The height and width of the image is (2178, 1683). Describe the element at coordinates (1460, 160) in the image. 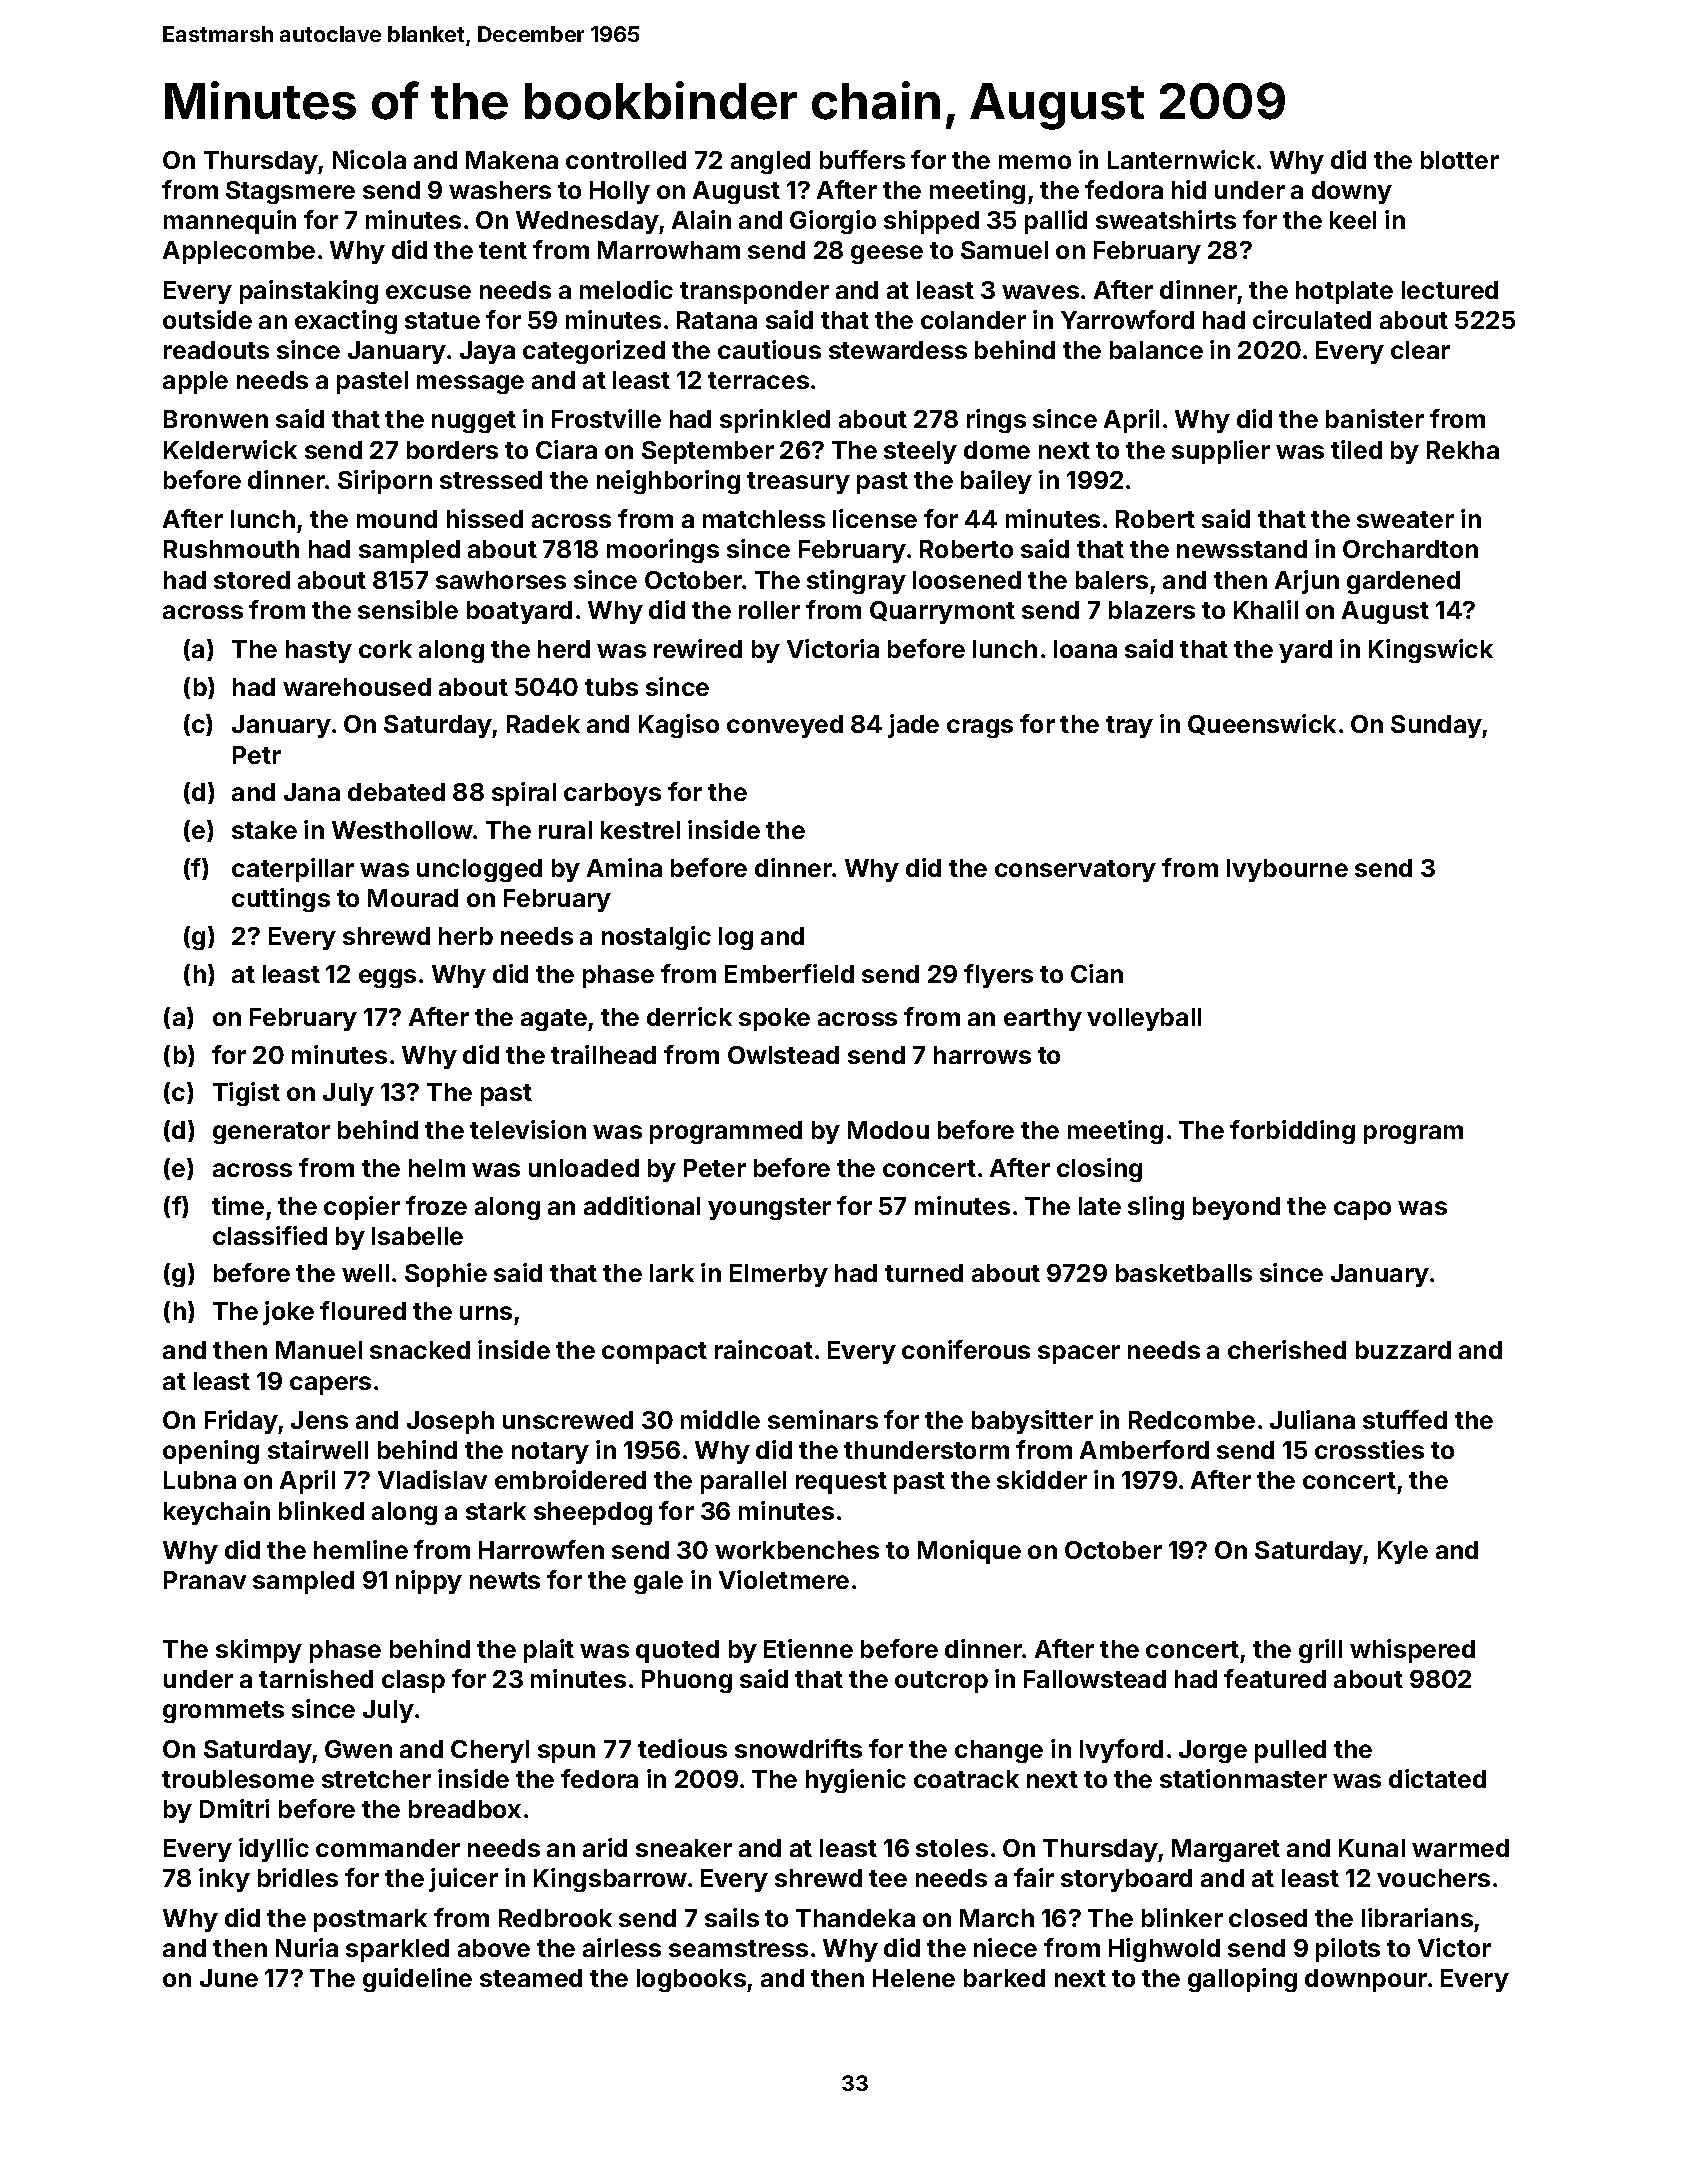

I see `blotter` at that location.
